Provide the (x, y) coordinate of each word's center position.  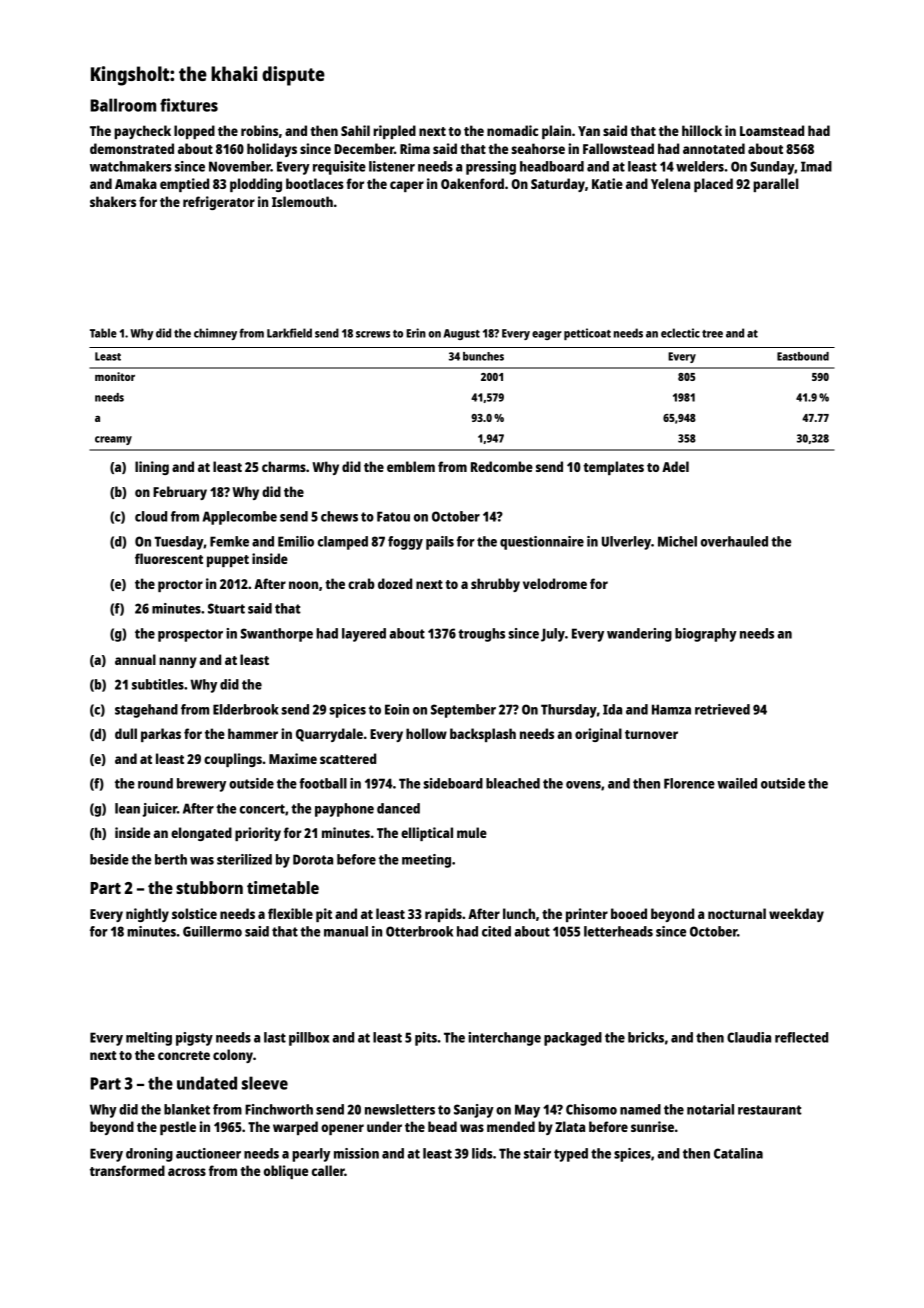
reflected (801, 1037)
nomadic (512, 130)
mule (472, 832)
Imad (816, 166)
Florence (689, 783)
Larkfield (289, 333)
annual (135, 659)
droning (149, 1155)
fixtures (189, 105)
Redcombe (502, 466)
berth (171, 859)
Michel (677, 541)
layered (364, 635)
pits (426, 1039)
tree (712, 334)
